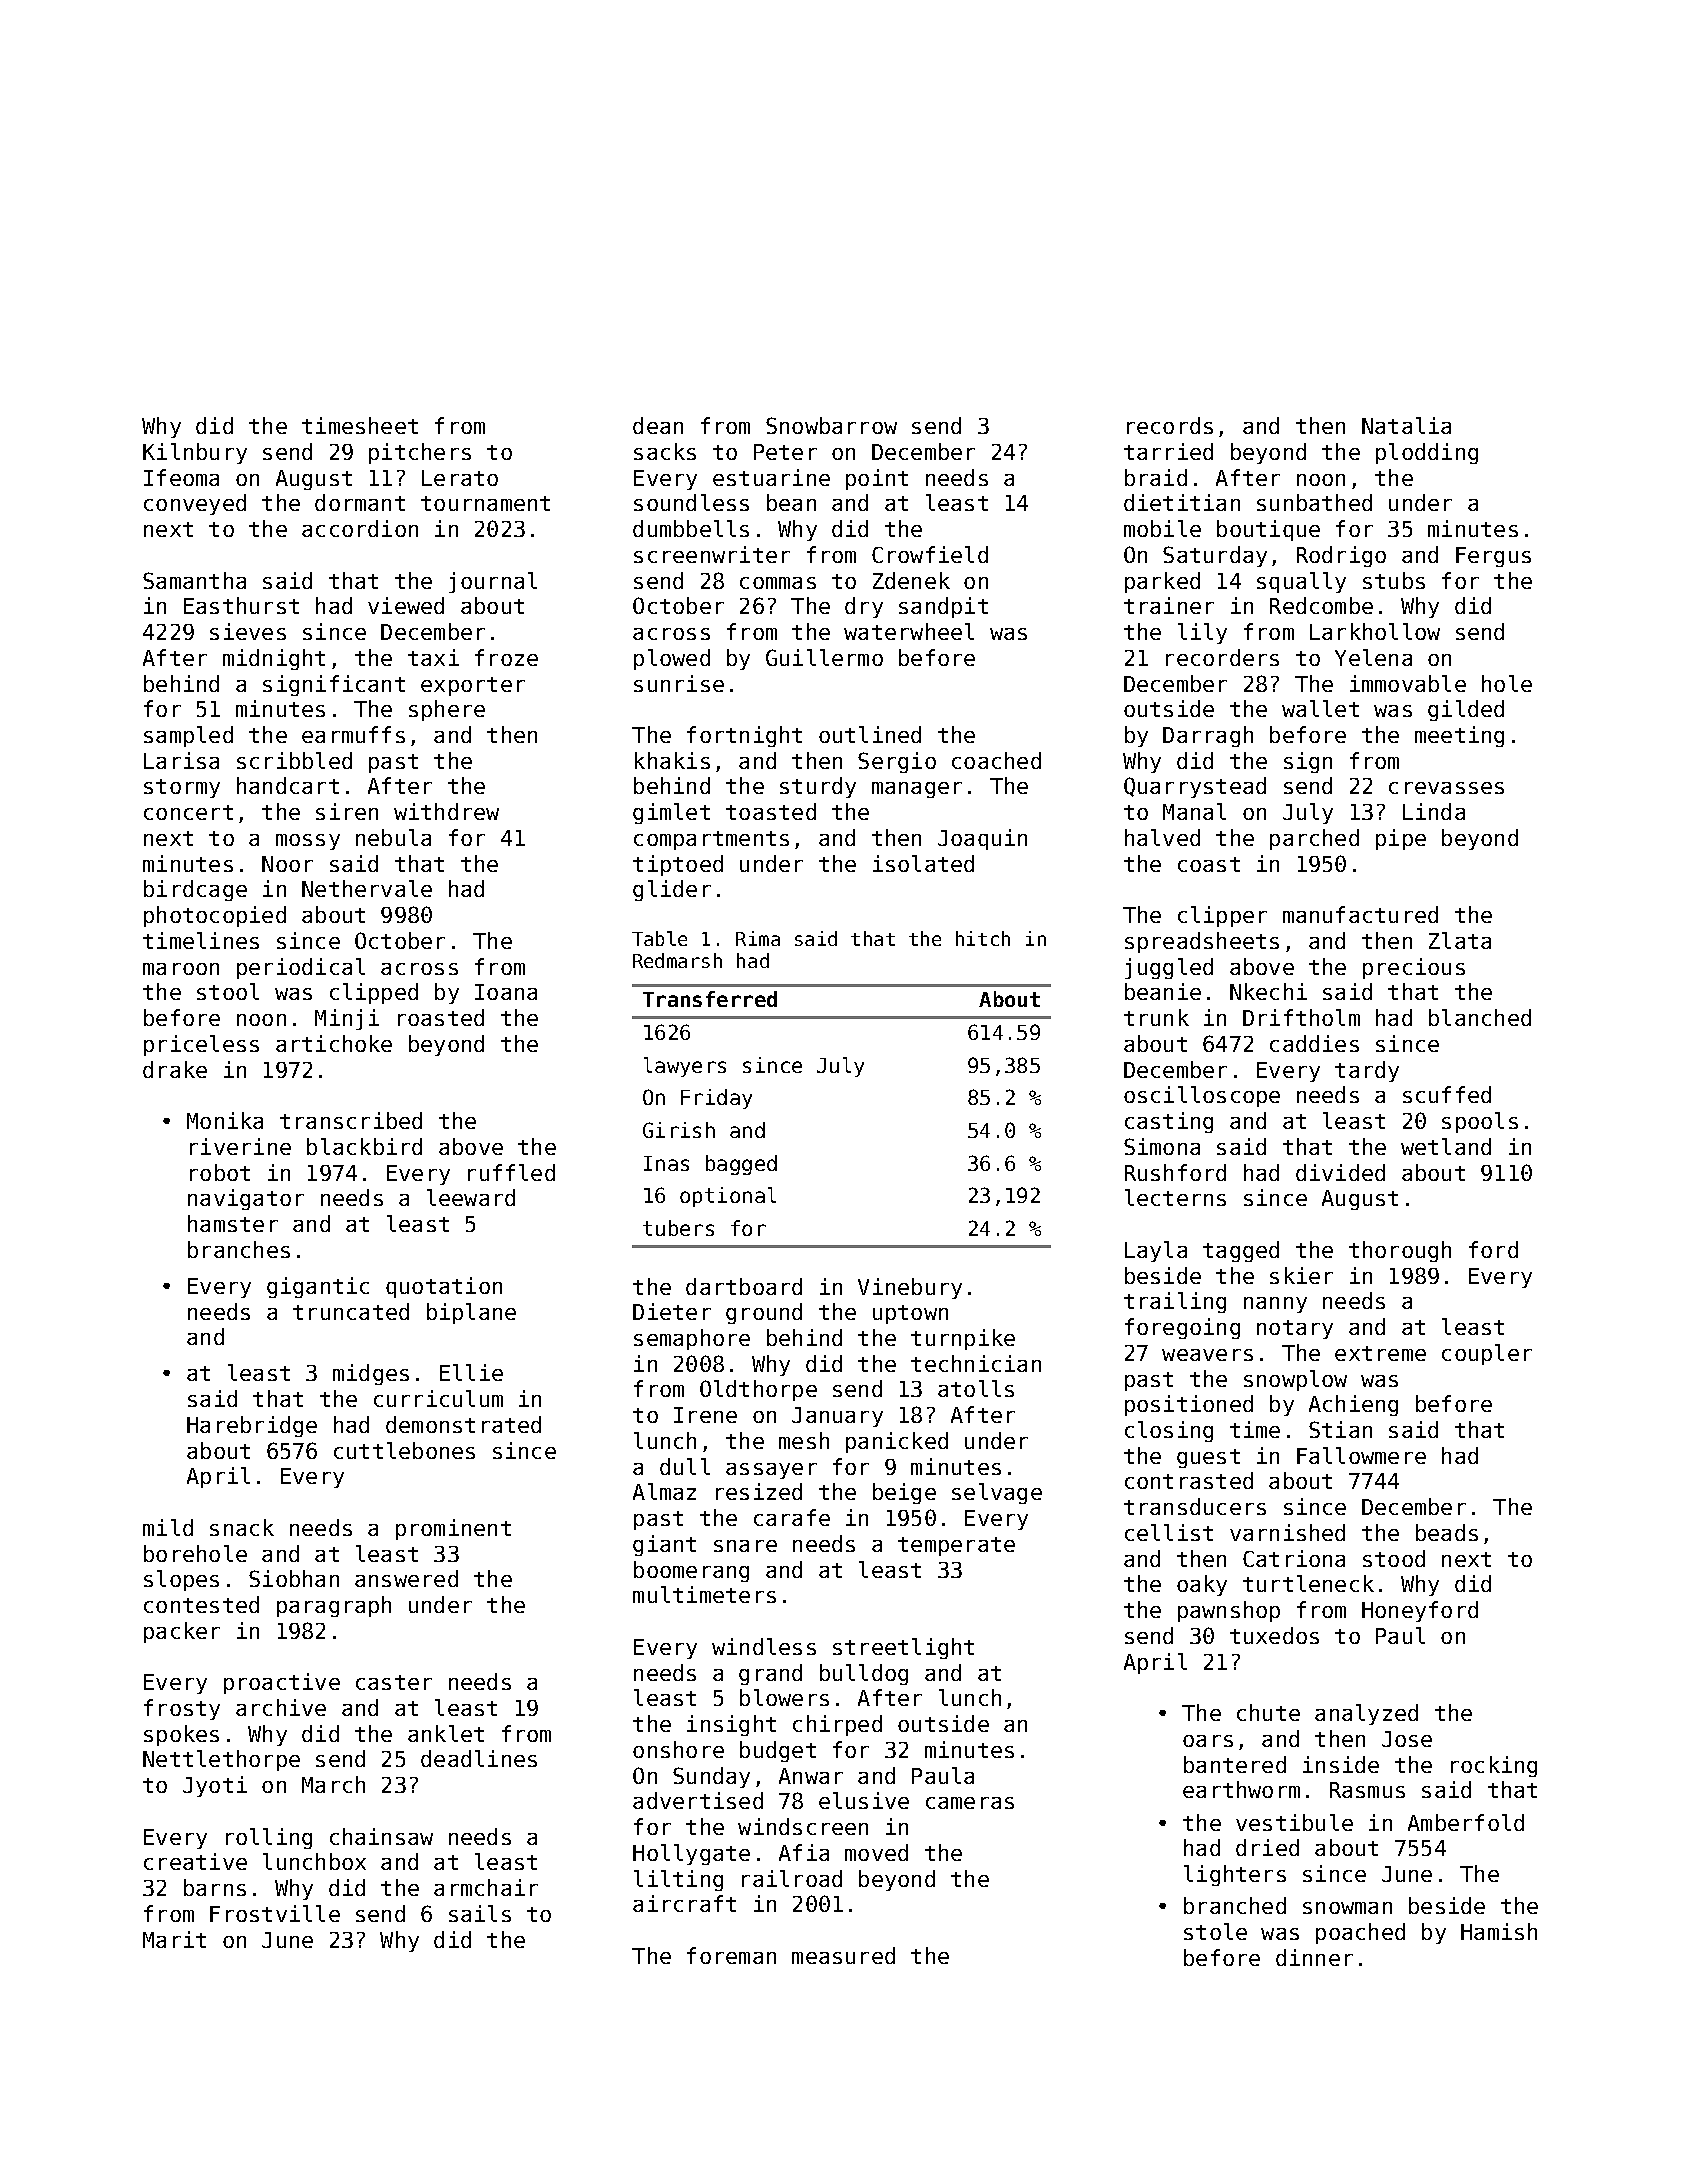 This screenshot has width=1683, height=2178. What do you see at coordinates (759, 1491) in the screenshot?
I see `resized` at bounding box center [759, 1491].
